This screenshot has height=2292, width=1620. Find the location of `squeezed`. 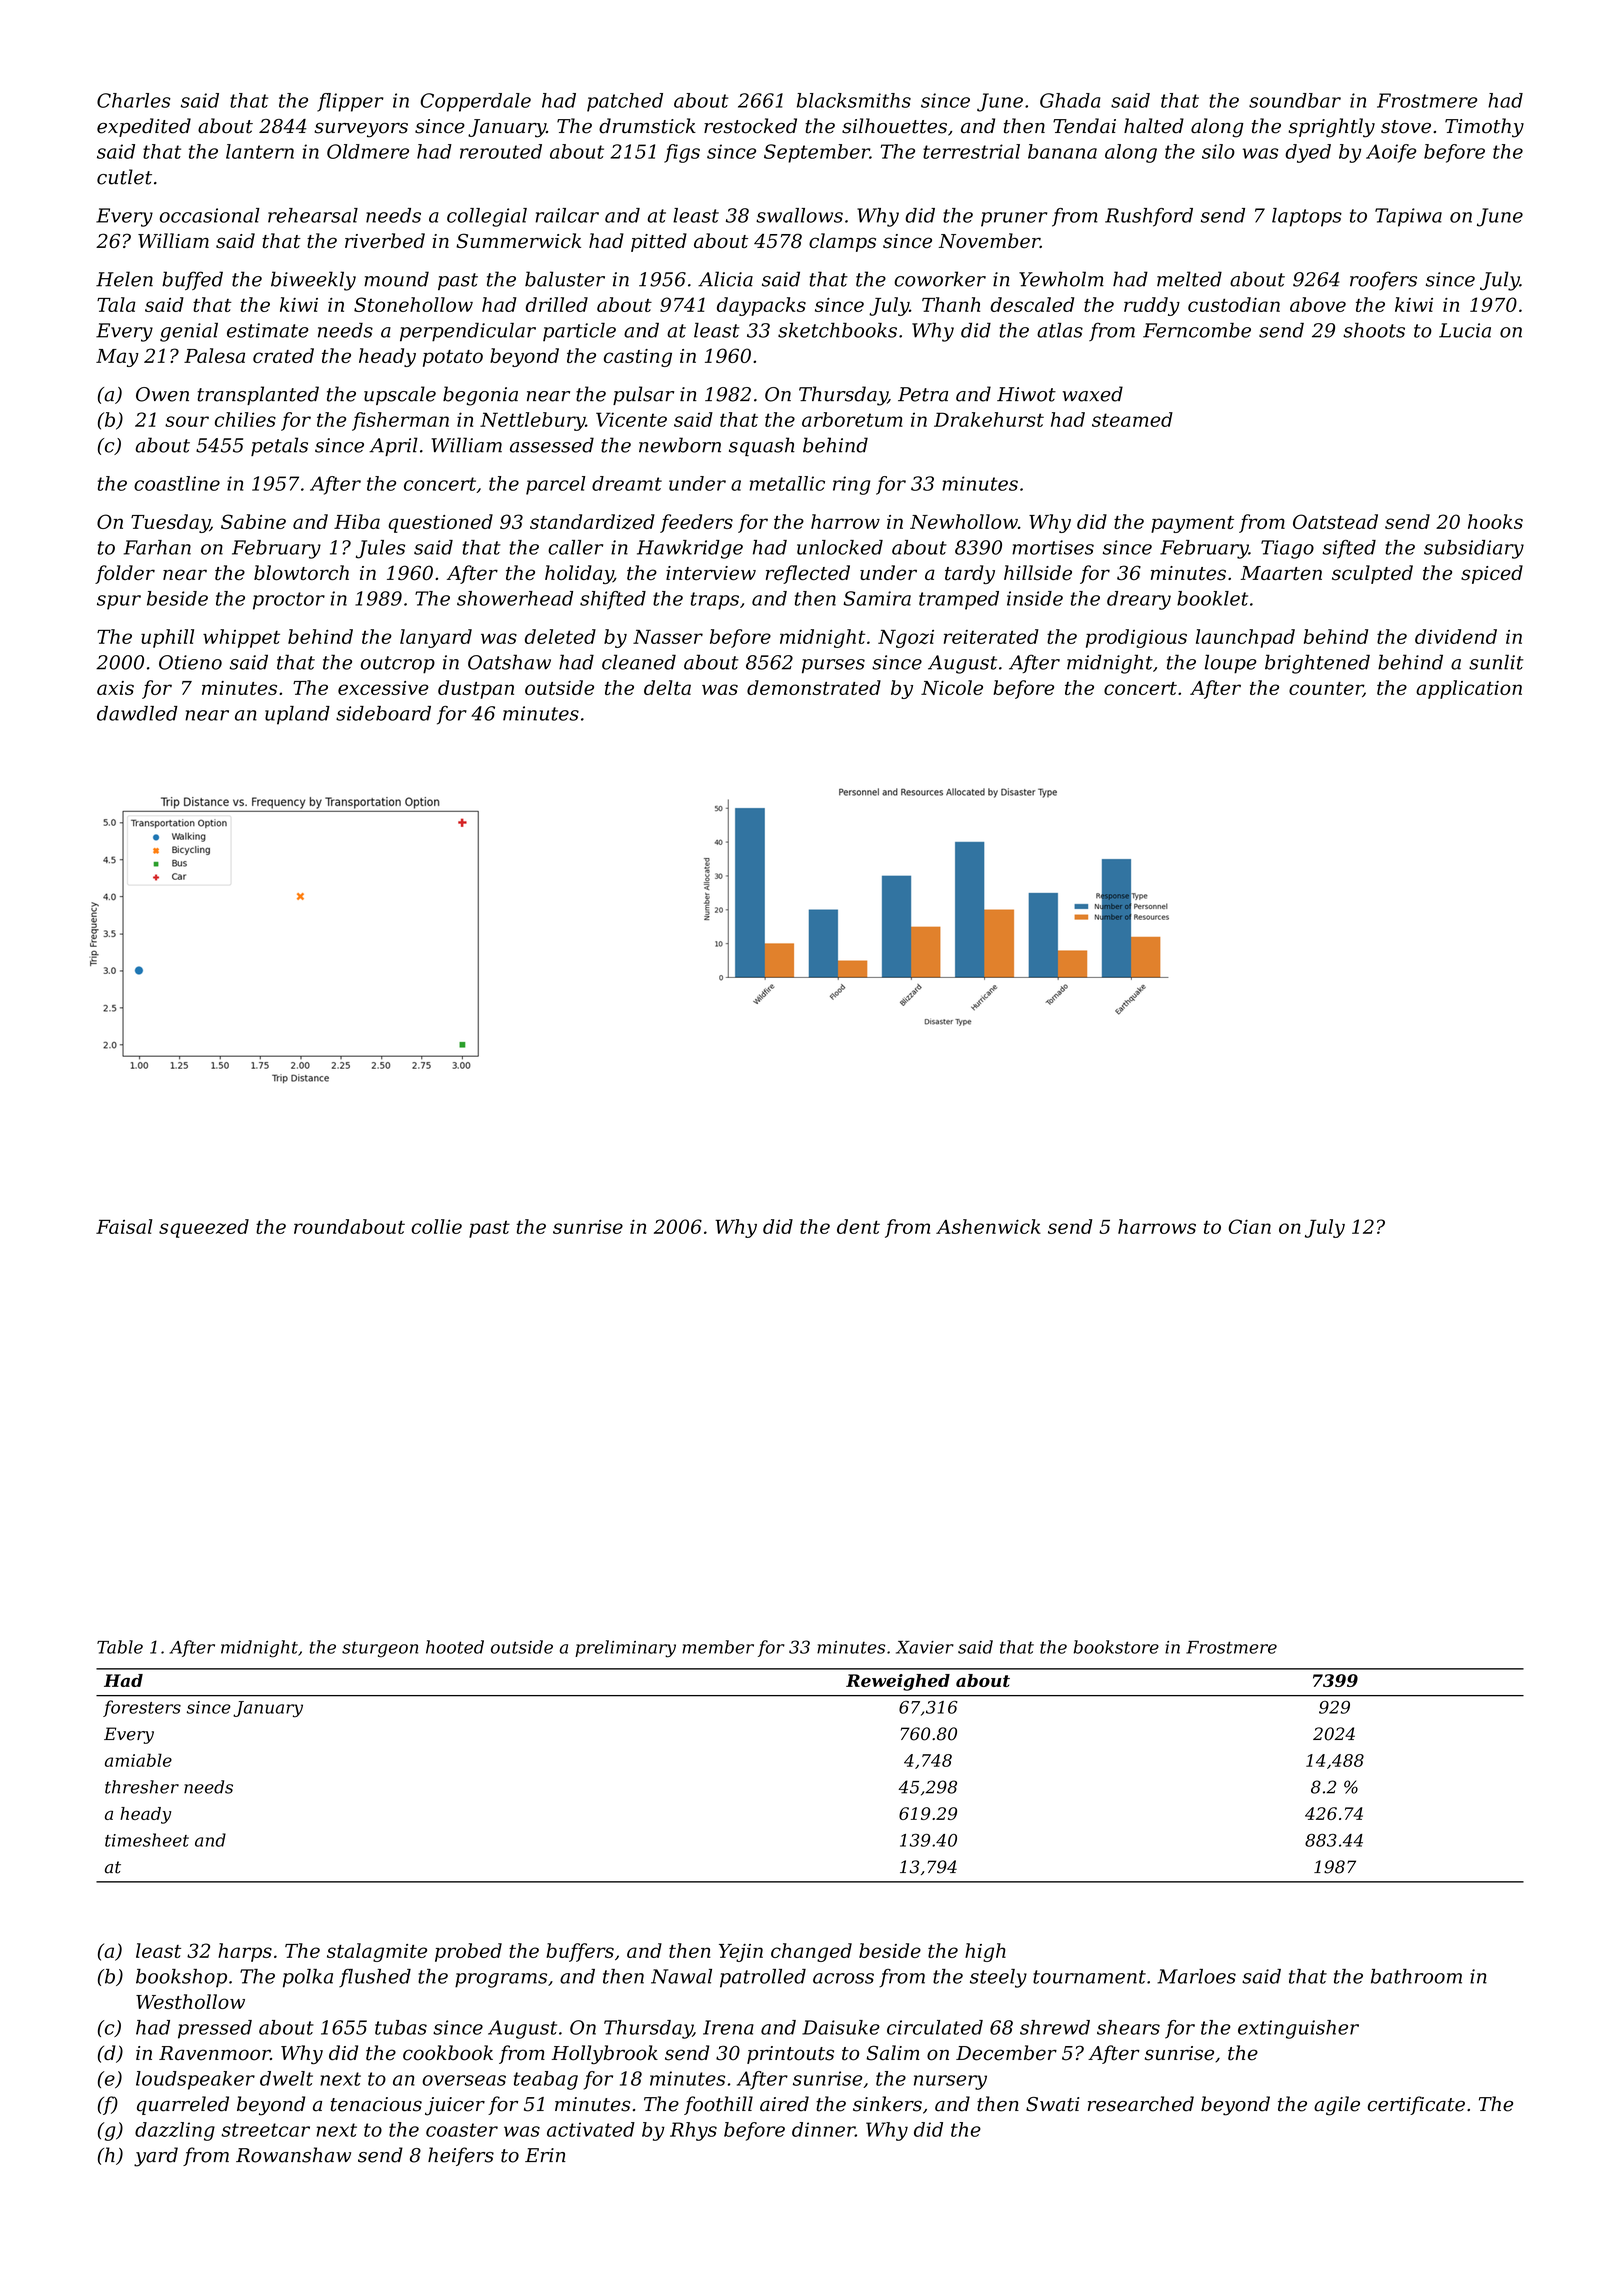

squeezed is located at coordinates (204, 1228).
